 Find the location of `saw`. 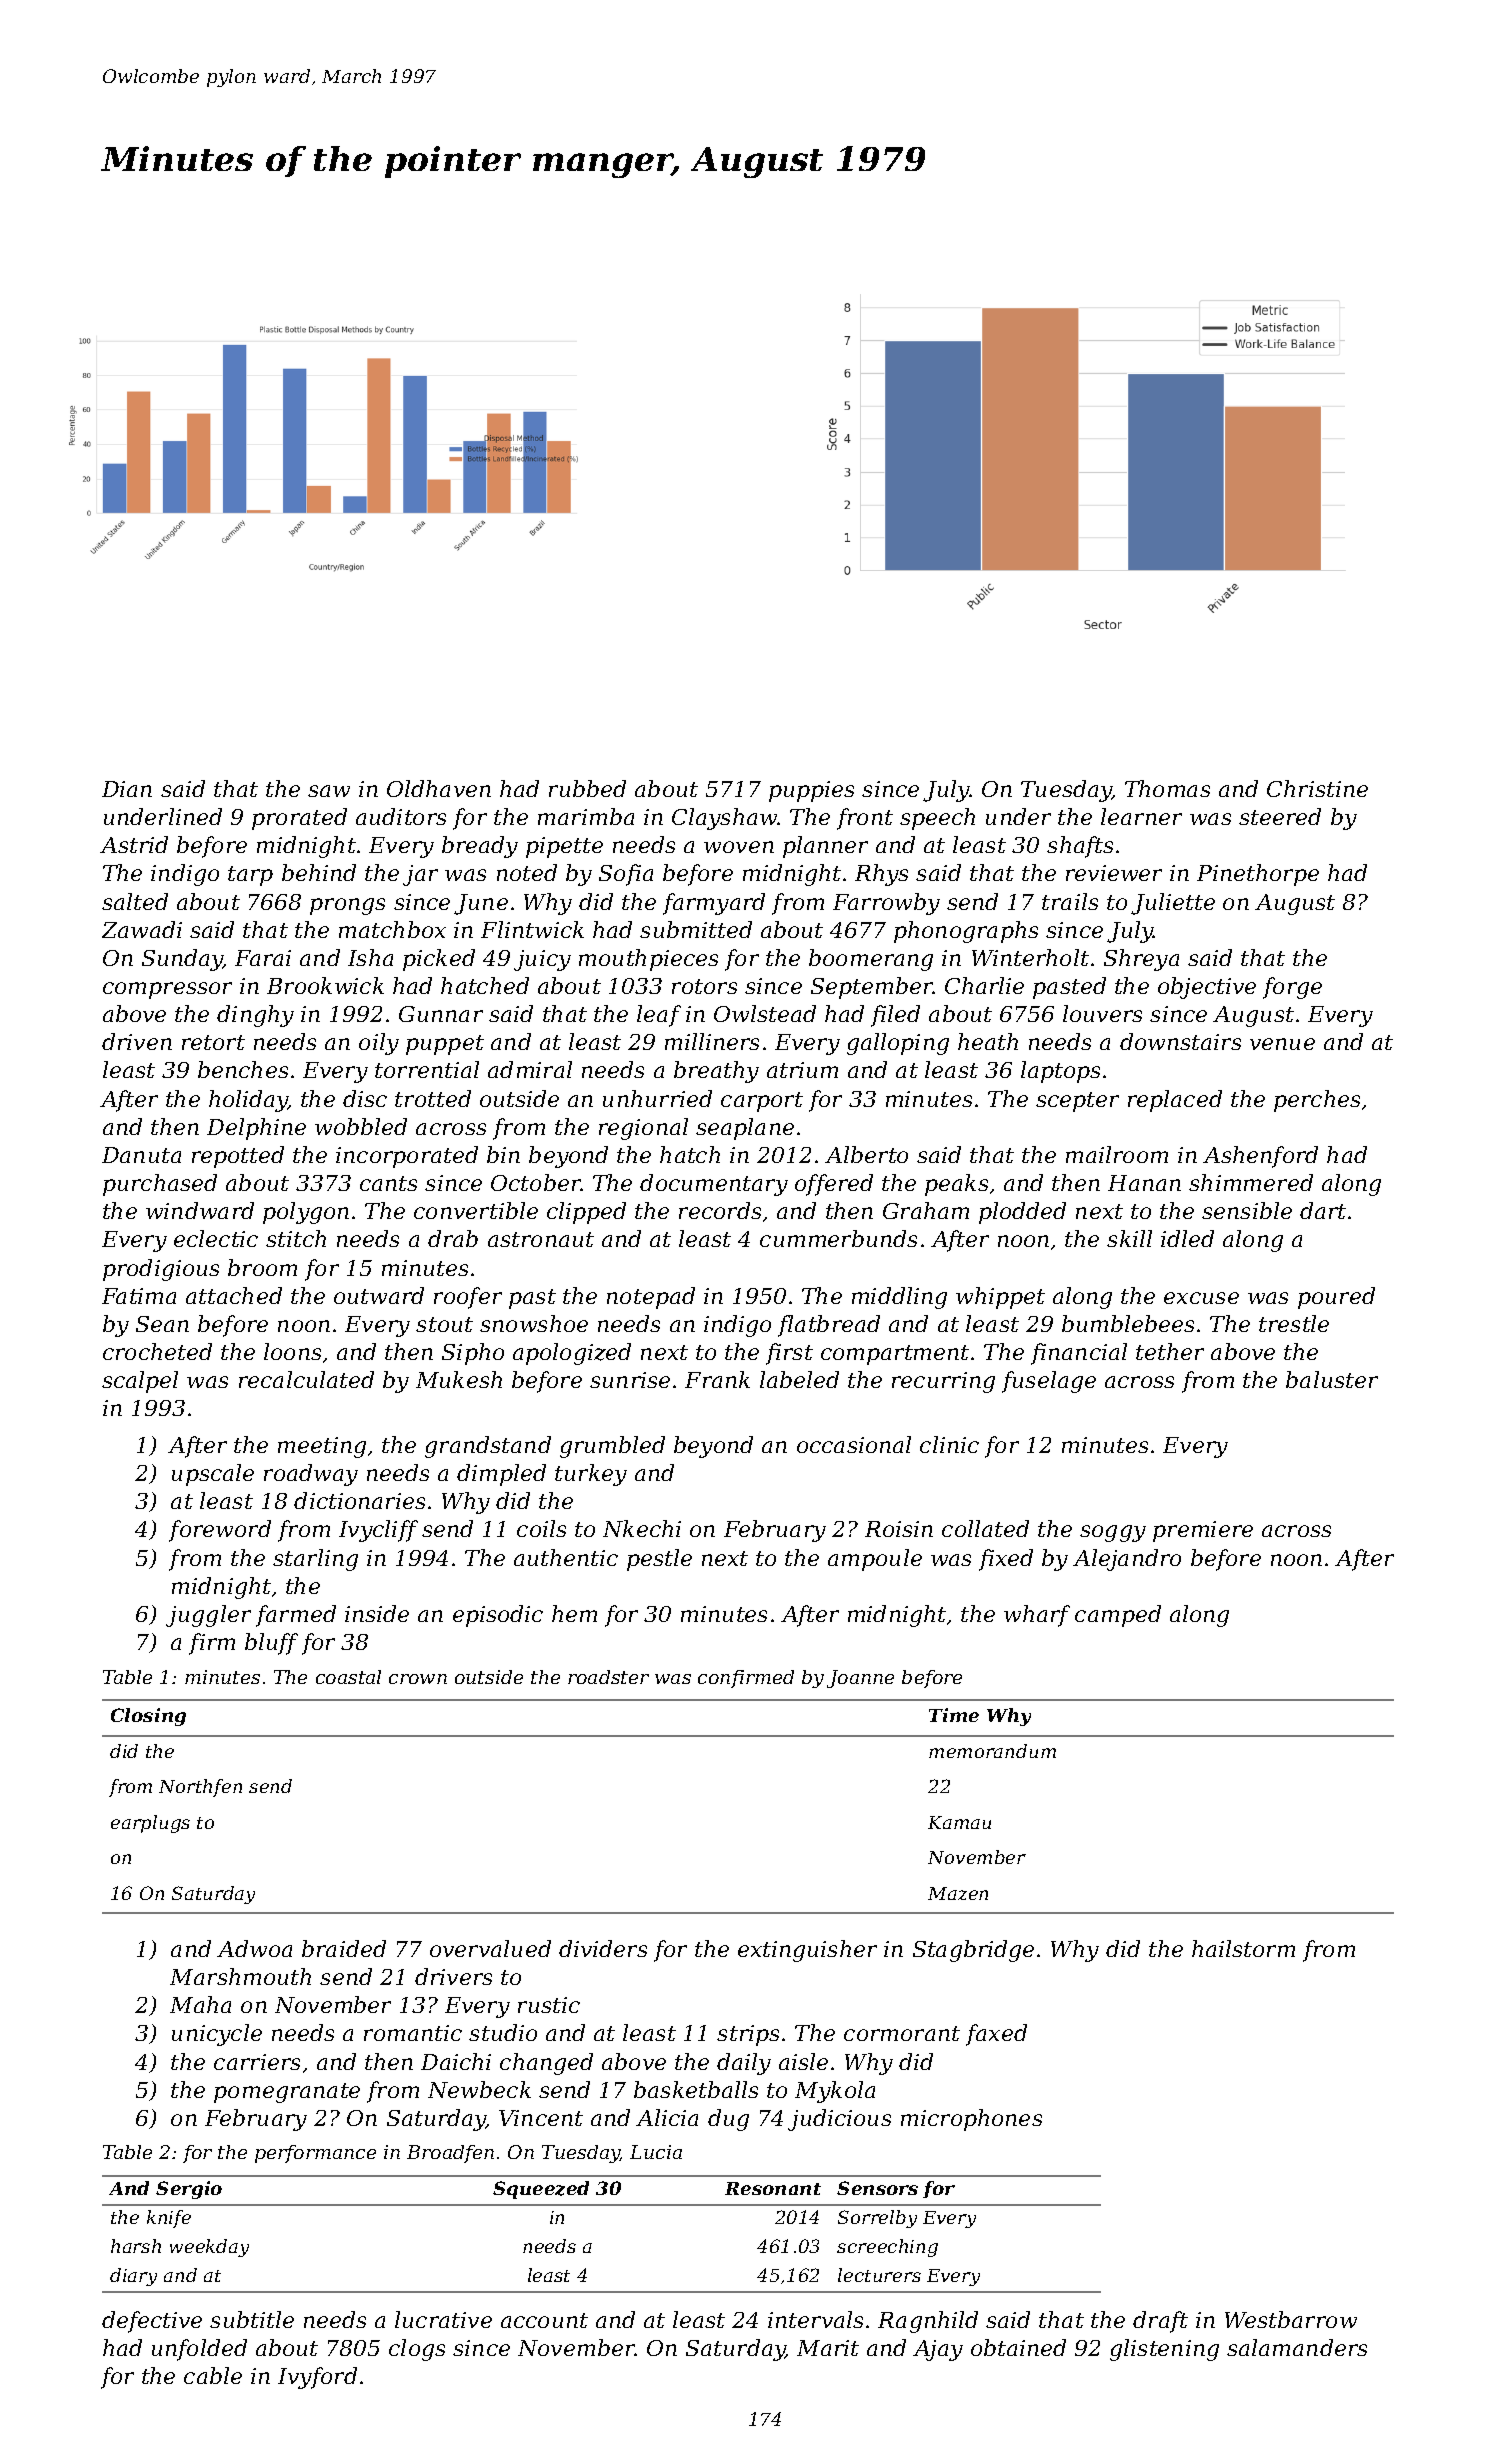

saw is located at coordinates (329, 791).
